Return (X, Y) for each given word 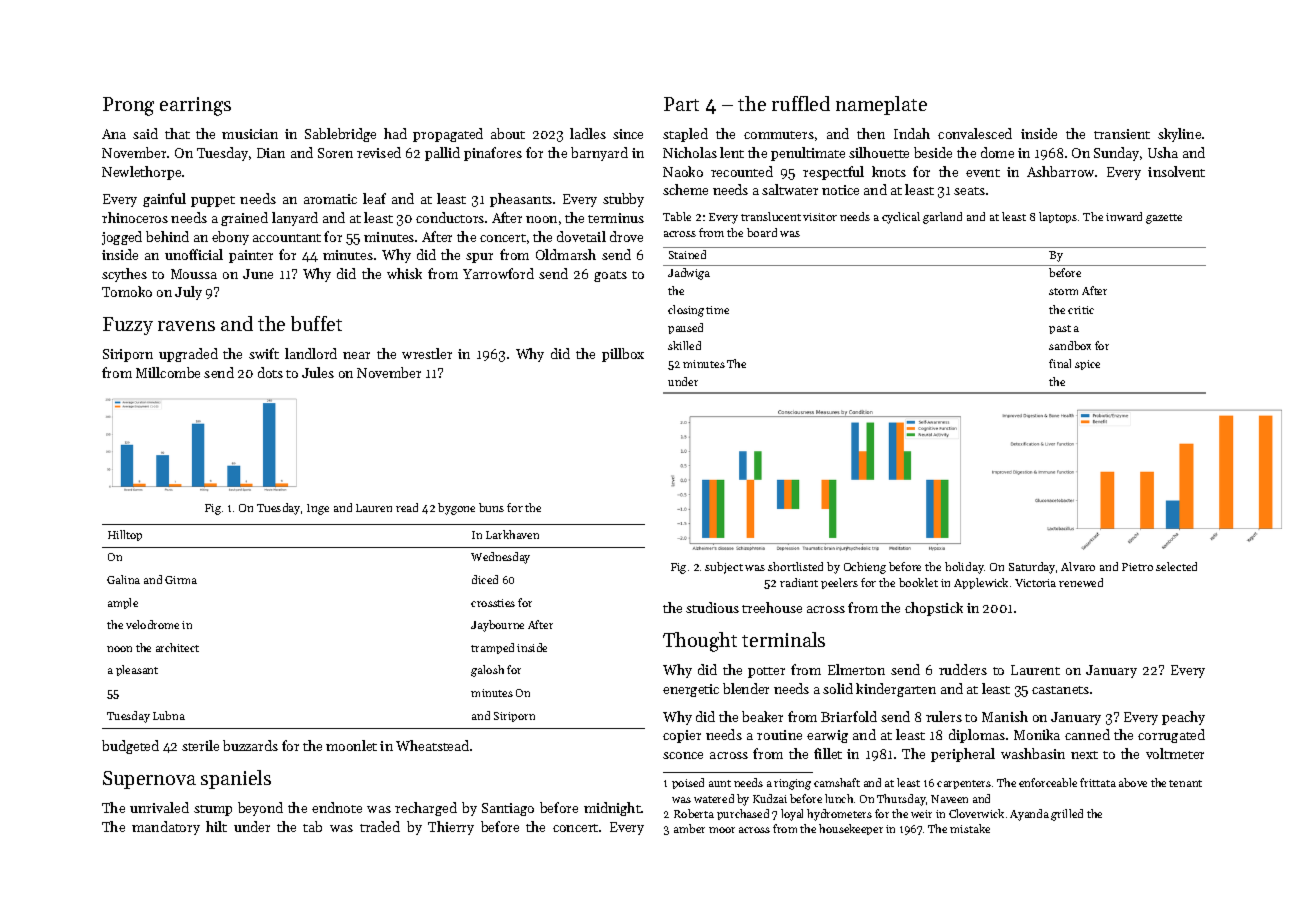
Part (681, 104)
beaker (762, 716)
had (395, 133)
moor (722, 830)
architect (177, 647)
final (1060, 363)
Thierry (451, 828)
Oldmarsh (566, 254)
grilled (1067, 815)
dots (270, 372)
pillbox (623, 355)
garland (942, 218)
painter (251, 256)
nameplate (881, 105)
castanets (1060, 690)
